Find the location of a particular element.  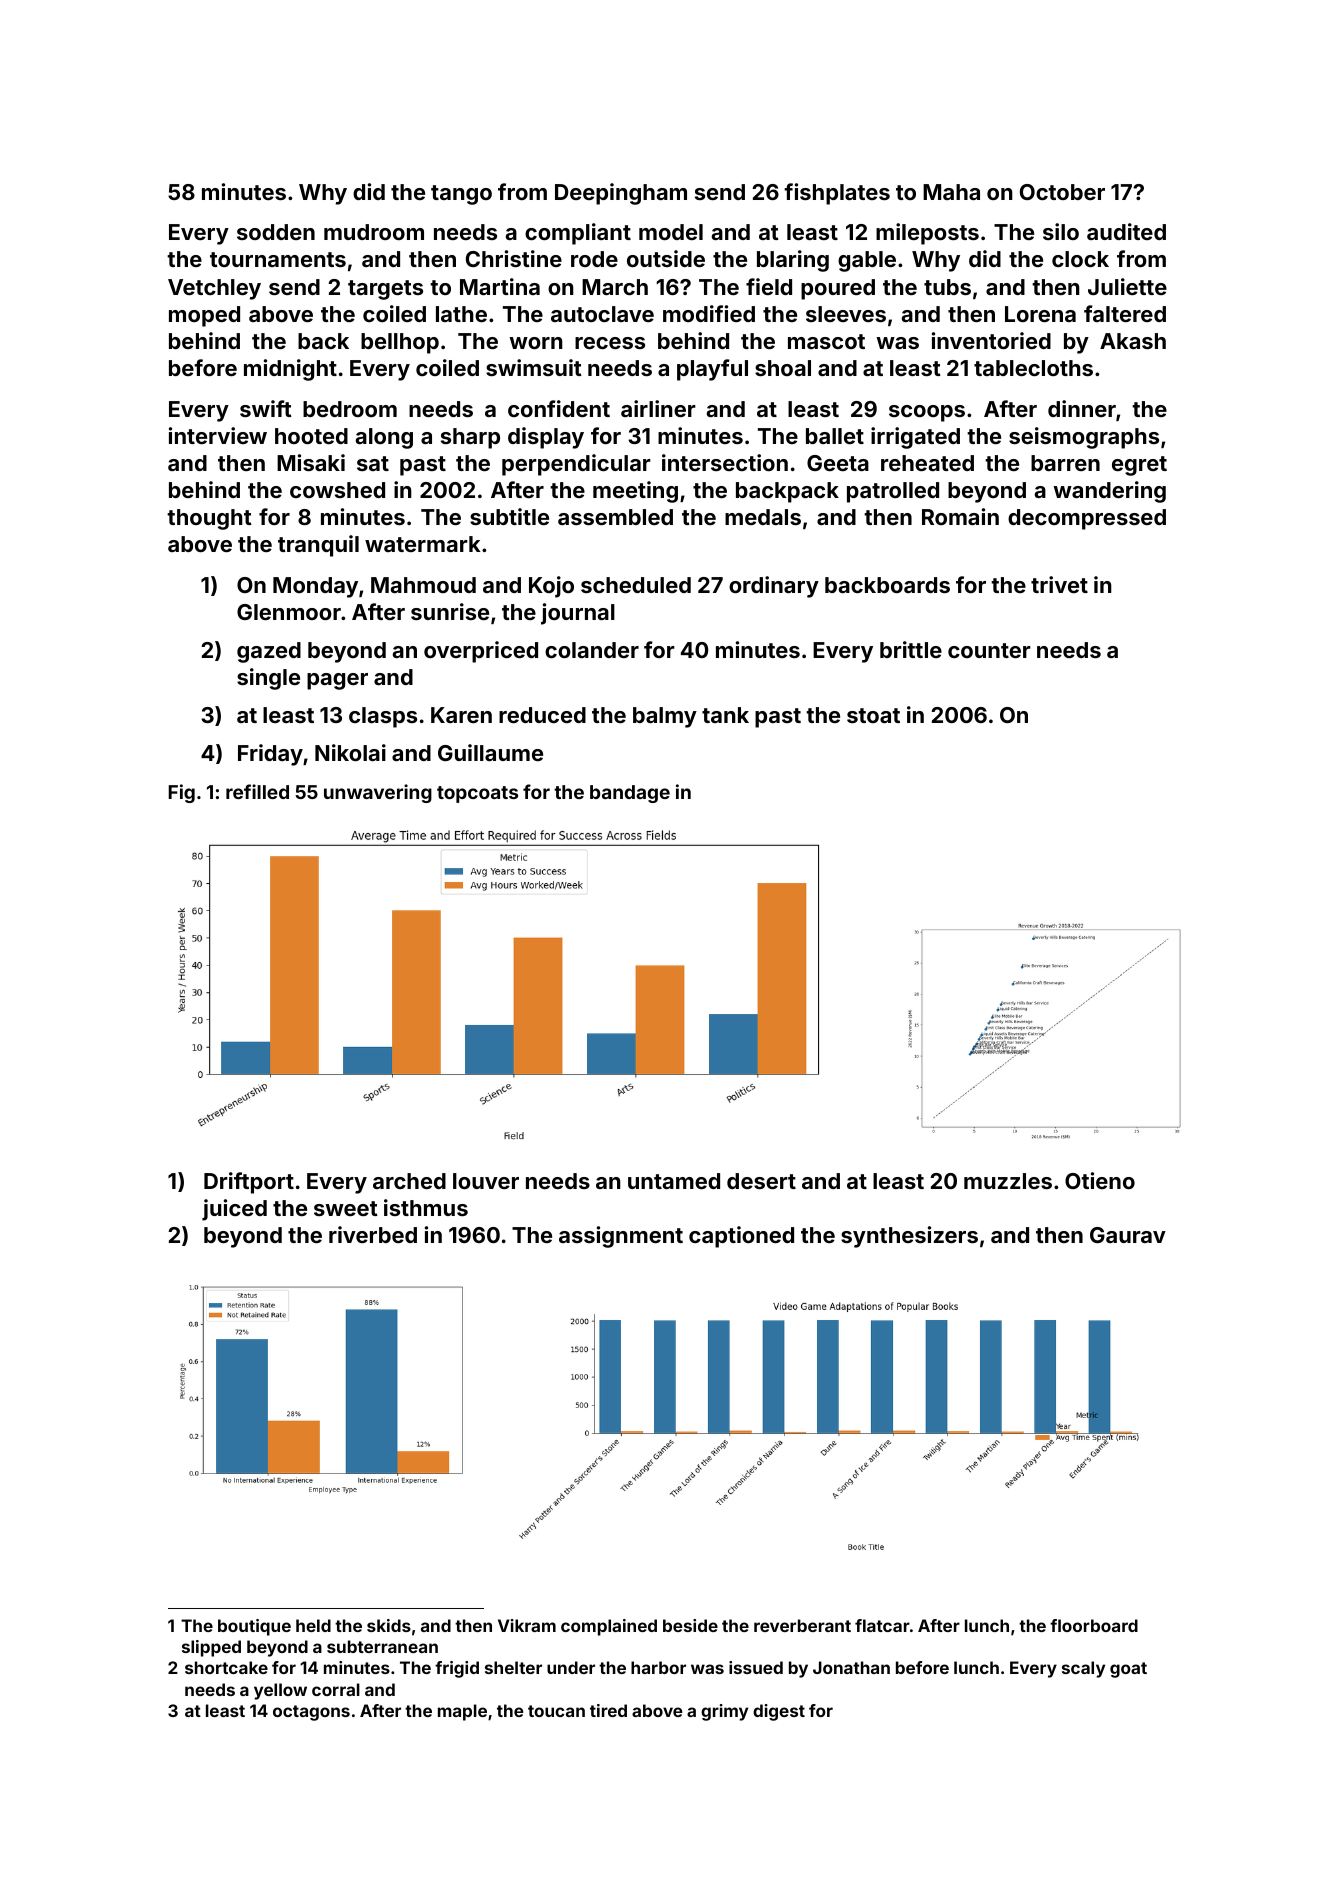

trivet is located at coordinates (1059, 584).
